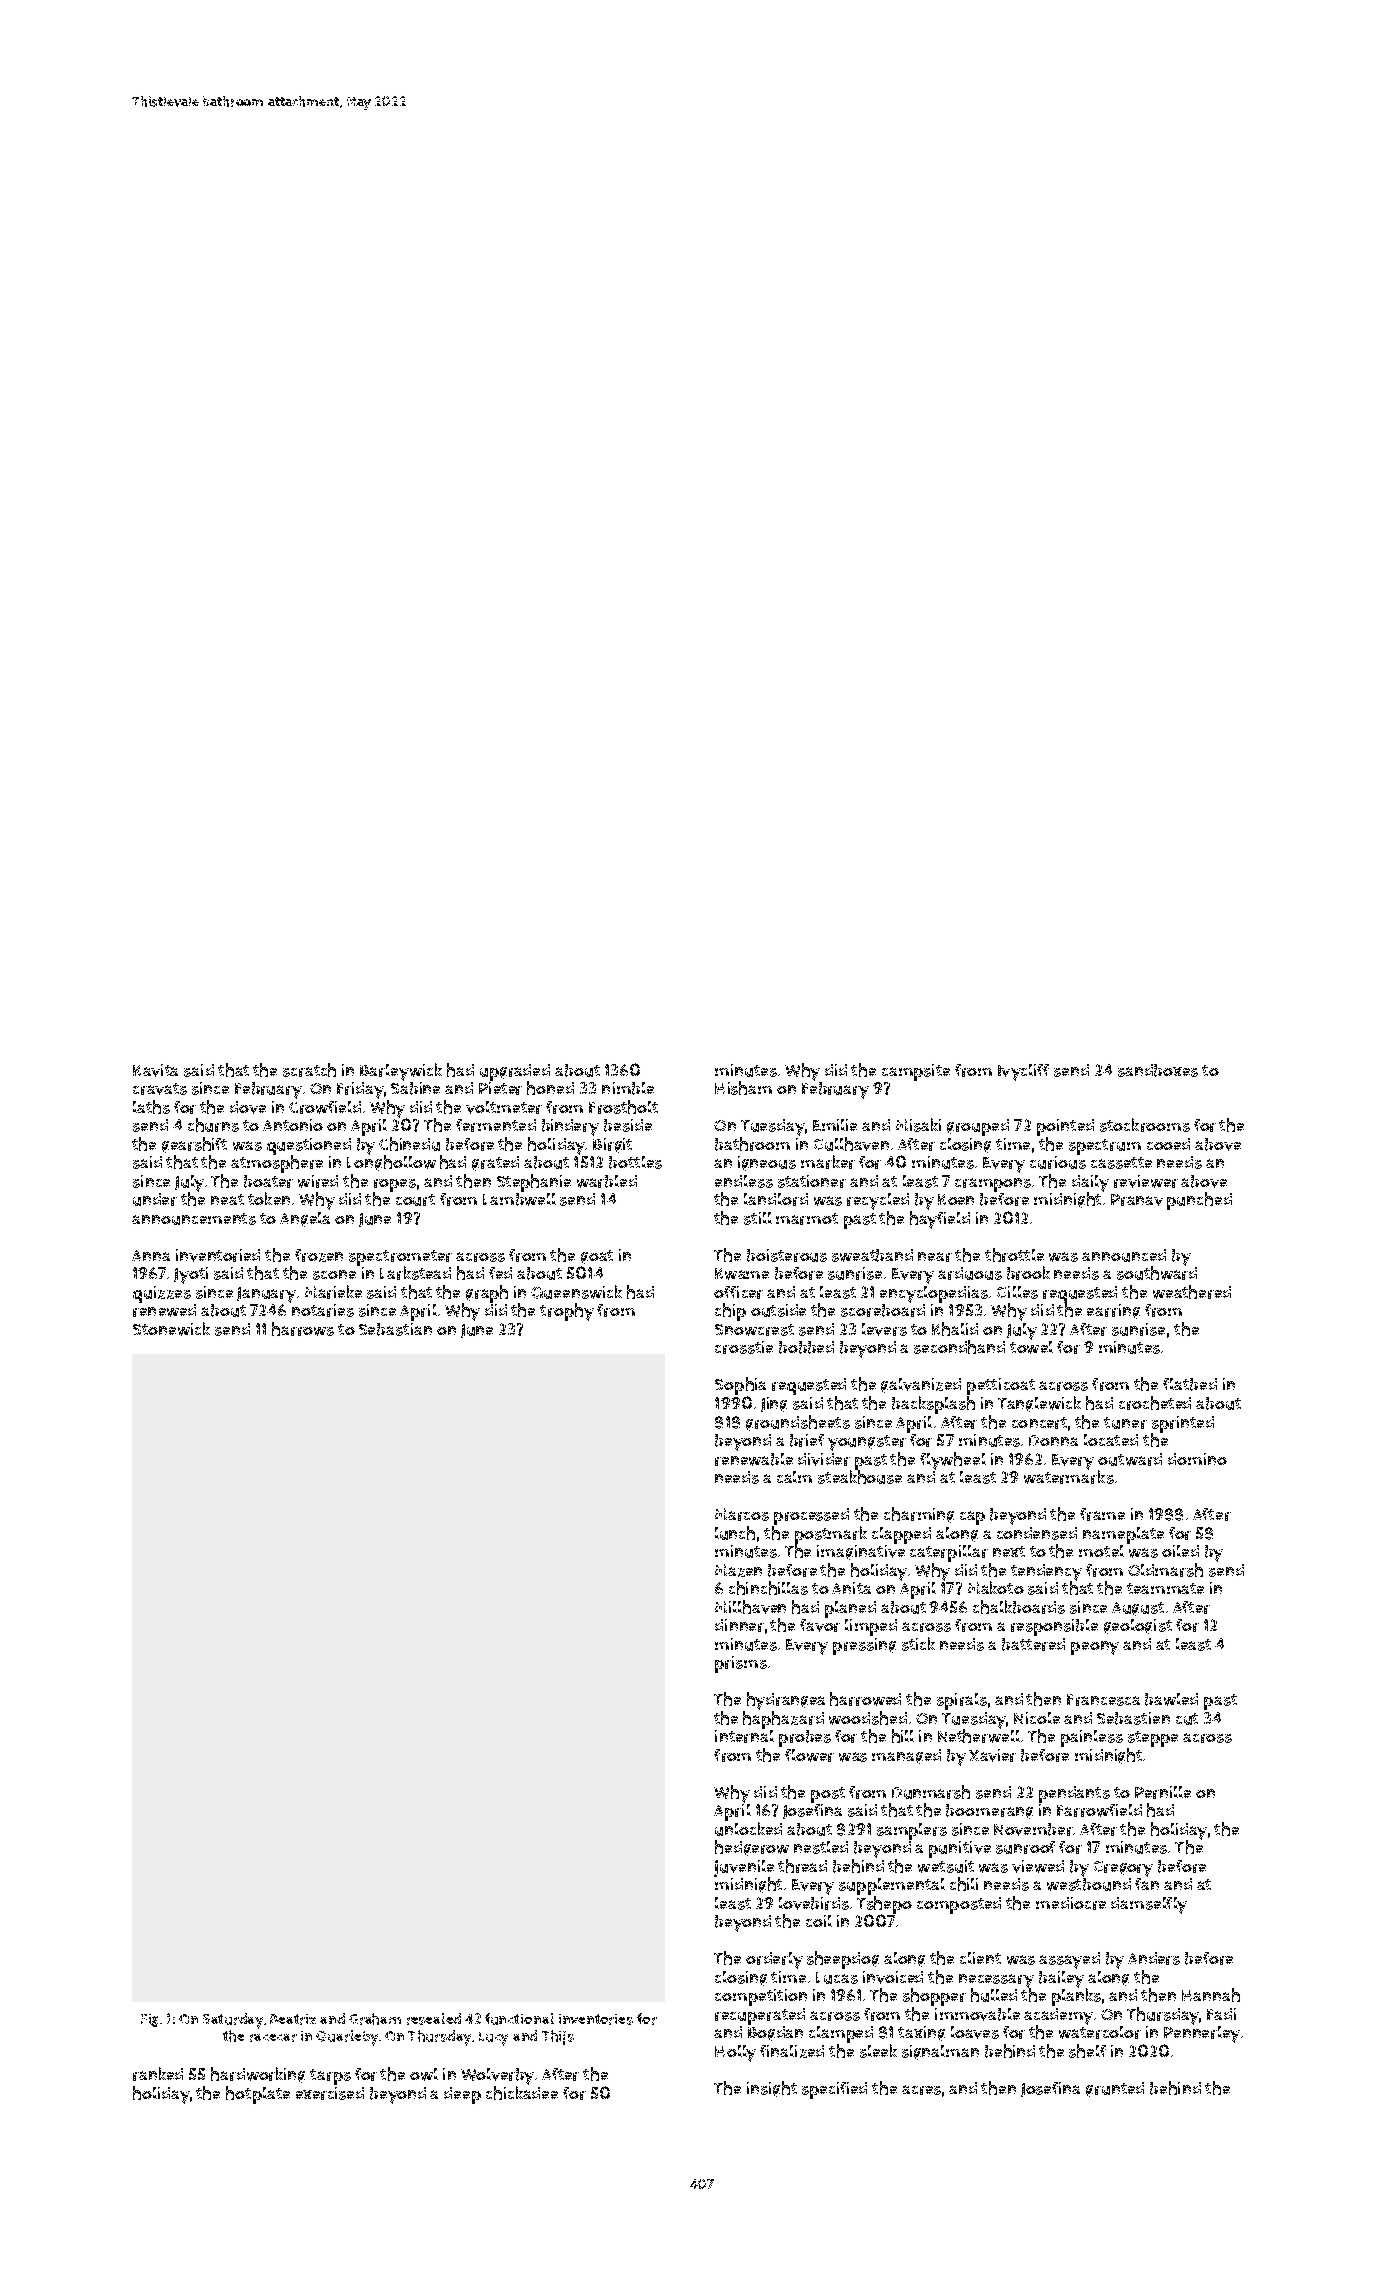 The height and width of the page is (2271, 1379). I want to click on unlocked, so click(748, 1829).
